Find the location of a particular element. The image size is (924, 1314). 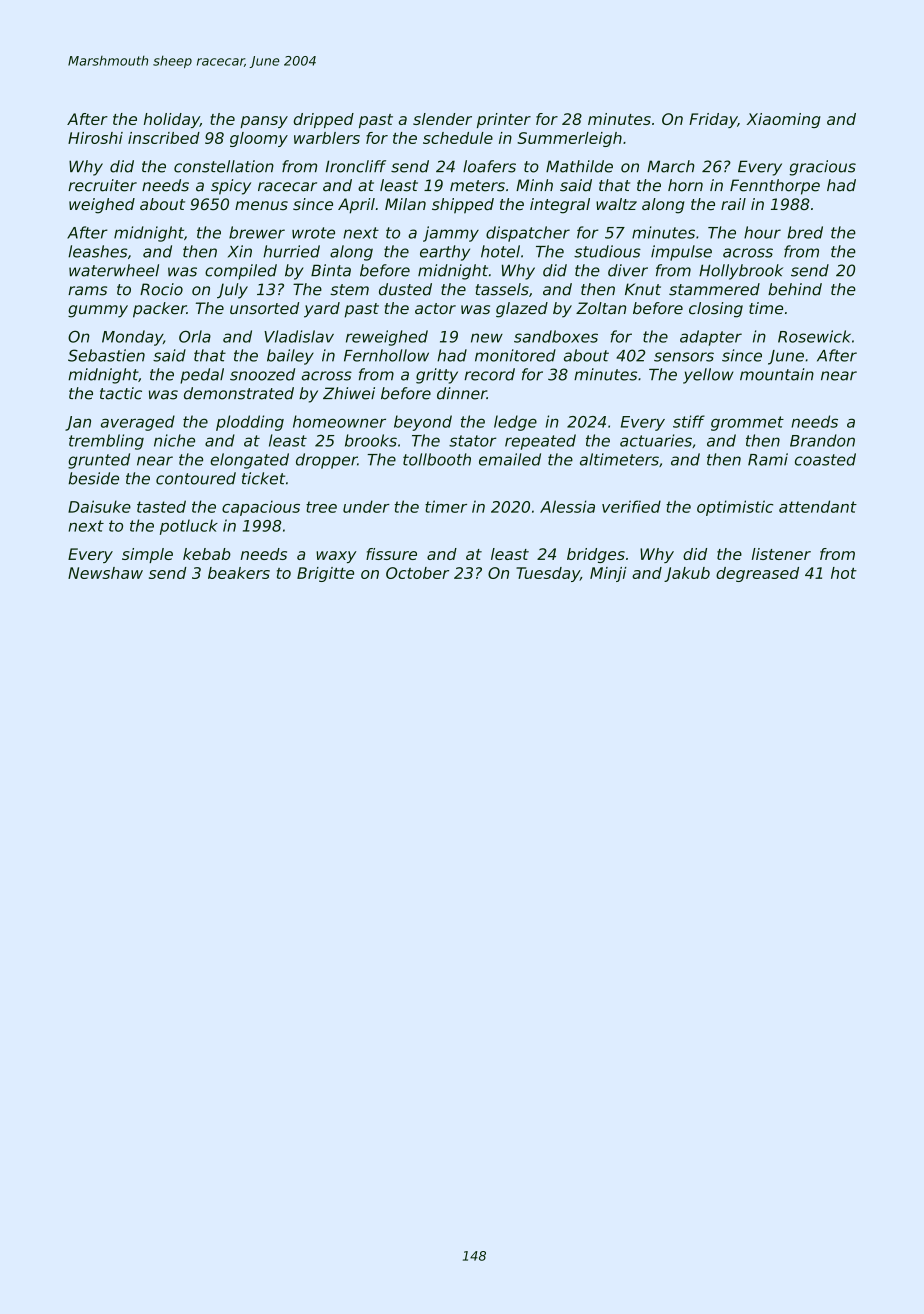

Hiroshi is located at coordinates (95, 138).
